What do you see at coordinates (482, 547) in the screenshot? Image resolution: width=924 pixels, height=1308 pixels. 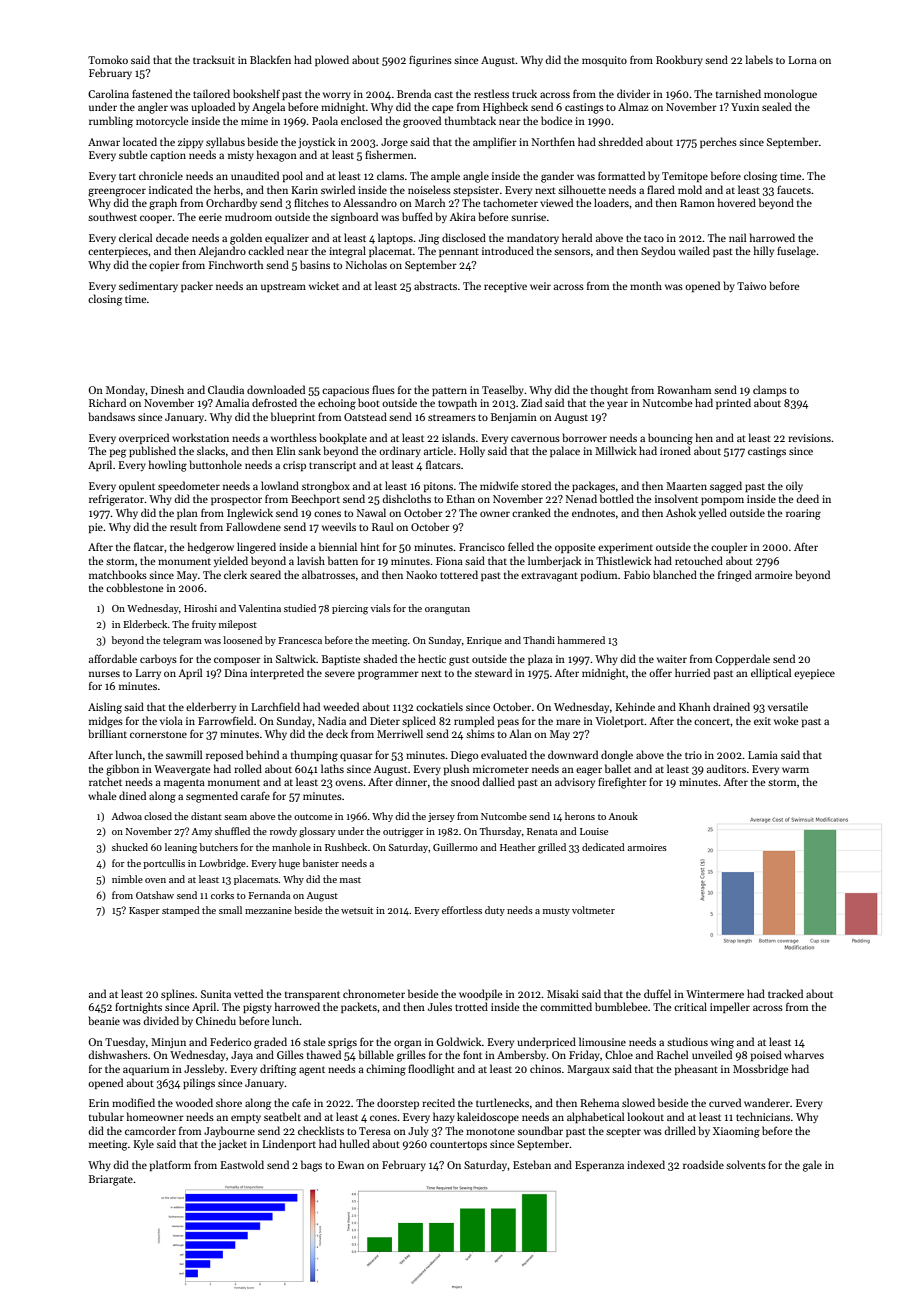 I see `Francisco` at bounding box center [482, 547].
